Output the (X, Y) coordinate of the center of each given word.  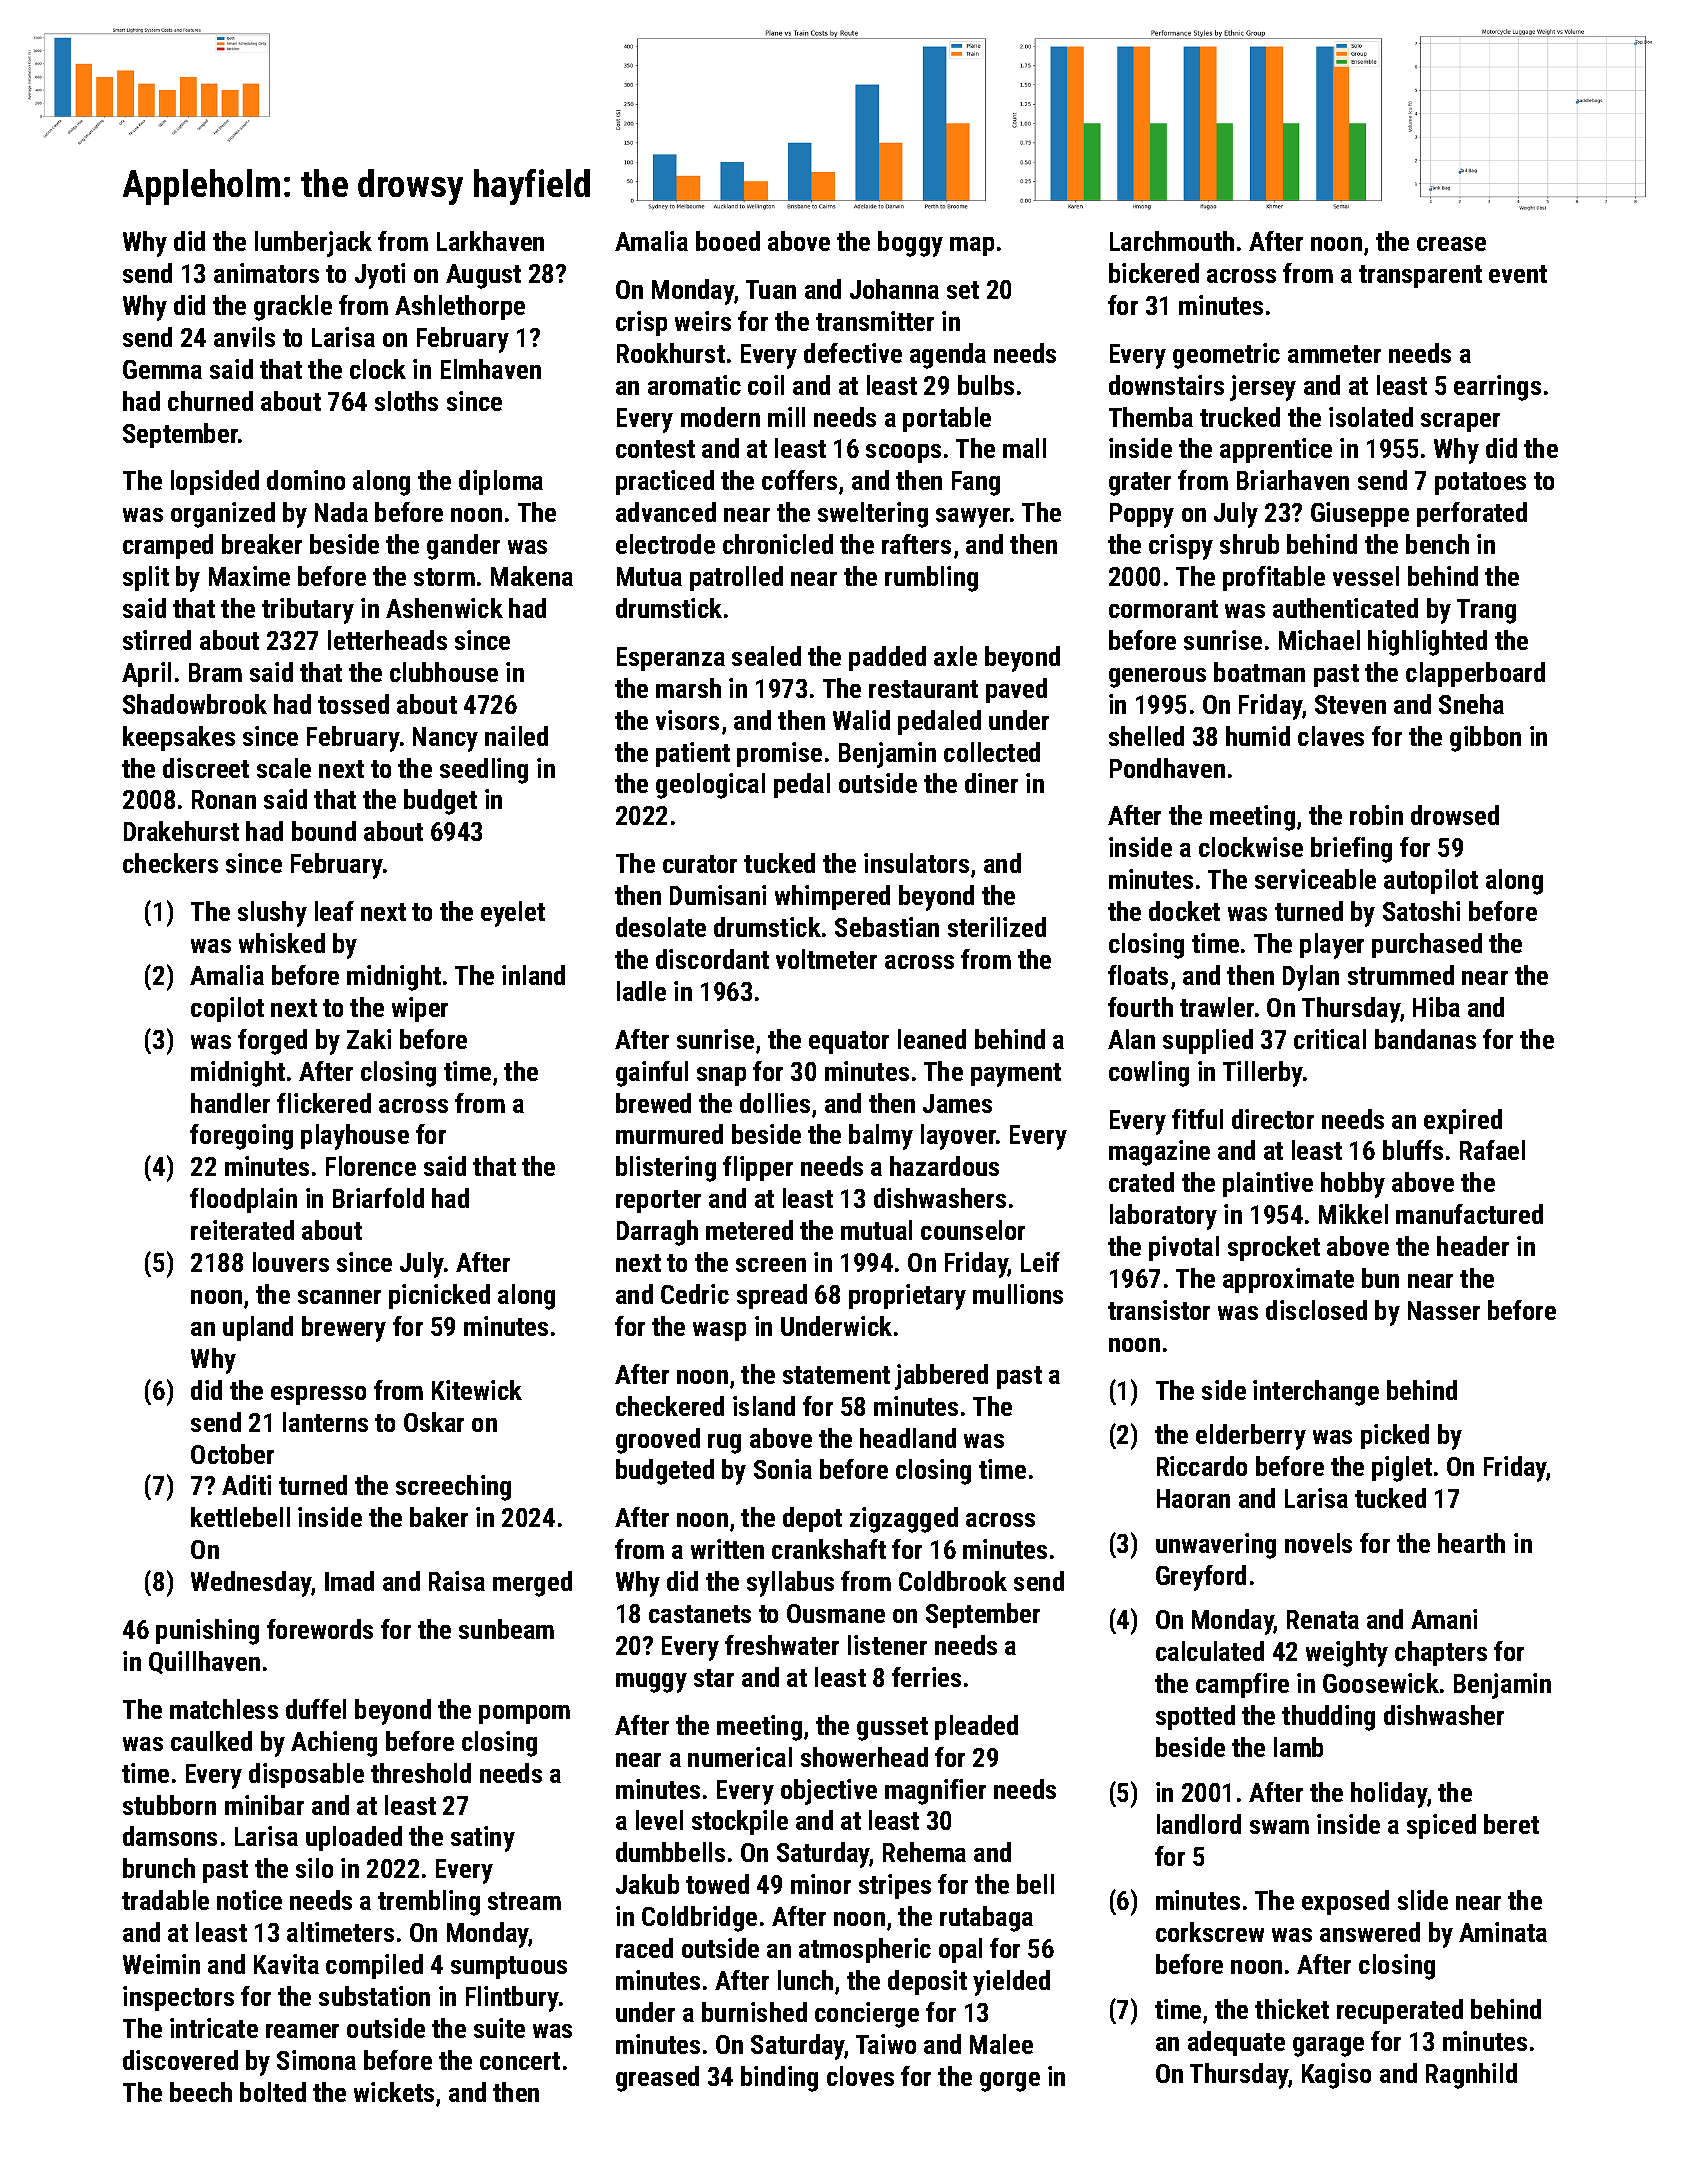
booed (728, 241)
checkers (170, 863)
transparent (1420, 276)
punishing (207, 1632)
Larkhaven (490, 241)
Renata (1323, 1619)
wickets (394, 2092)
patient (693, 754)
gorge (1010, 2082)
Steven (1350, 704)
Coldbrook (953, 1581)
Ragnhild (1471, 2076)
